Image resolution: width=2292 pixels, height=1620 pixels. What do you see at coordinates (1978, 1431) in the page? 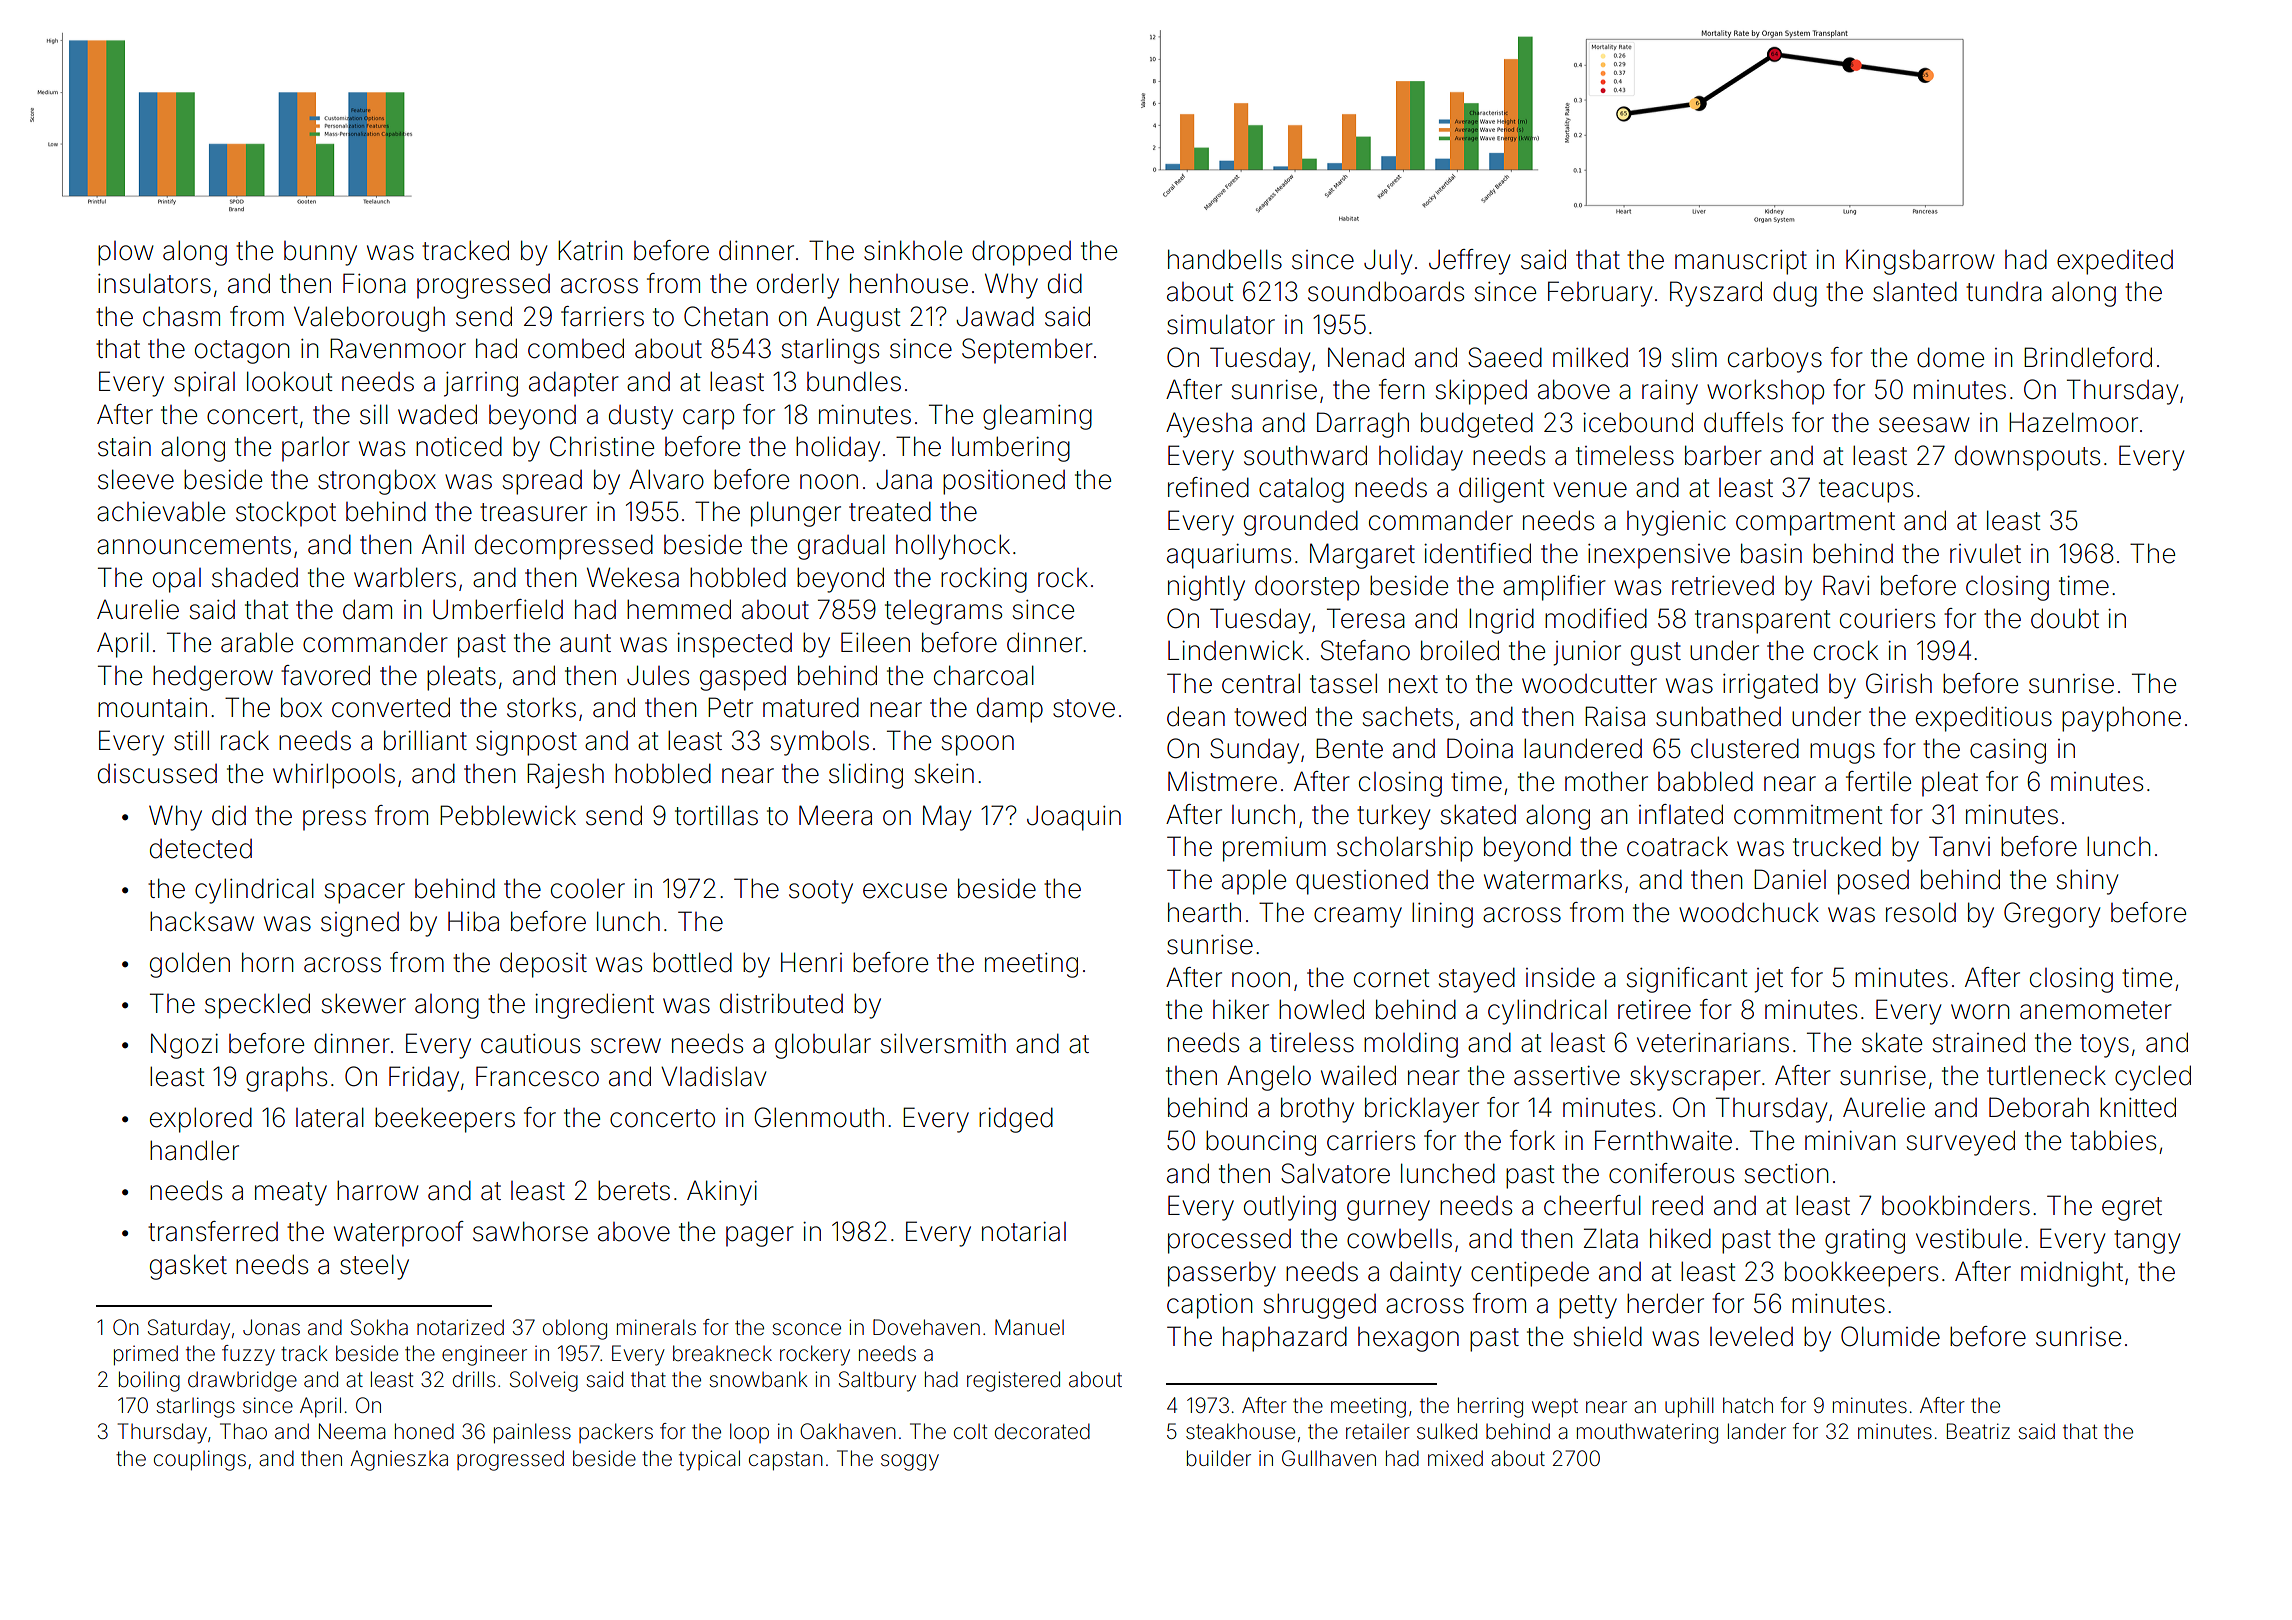
I see `Beatriz` at bounding box center [1978, 1431].
